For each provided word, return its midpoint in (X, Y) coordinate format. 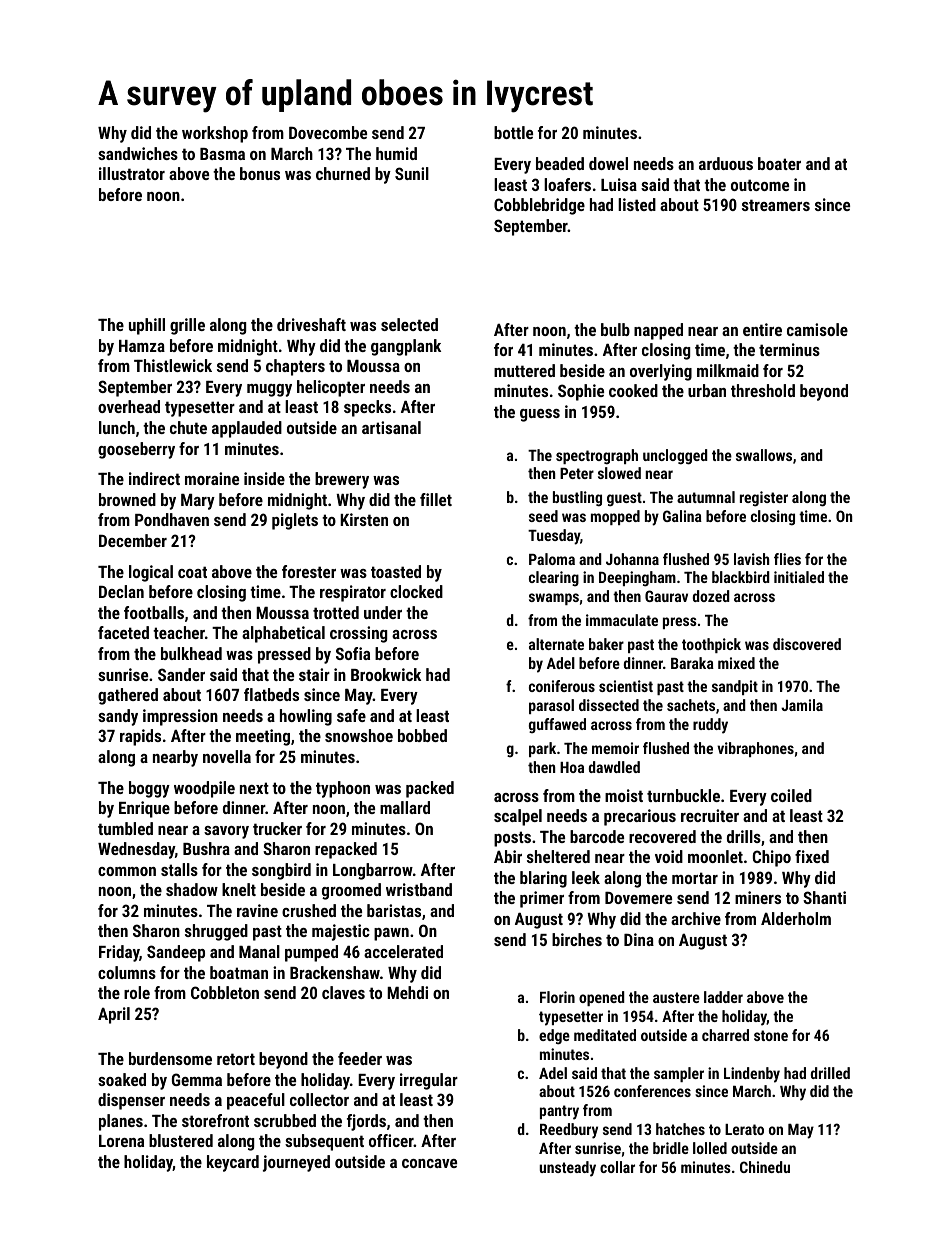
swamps (554, 599)
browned (127, 499)
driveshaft (311, 324)
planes (121, 1122)
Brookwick (386, 674)
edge (554, 1037)
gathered (128, 696)
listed (637, 204)
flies (787, 559)
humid (396, 153)
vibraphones (755, 749)
